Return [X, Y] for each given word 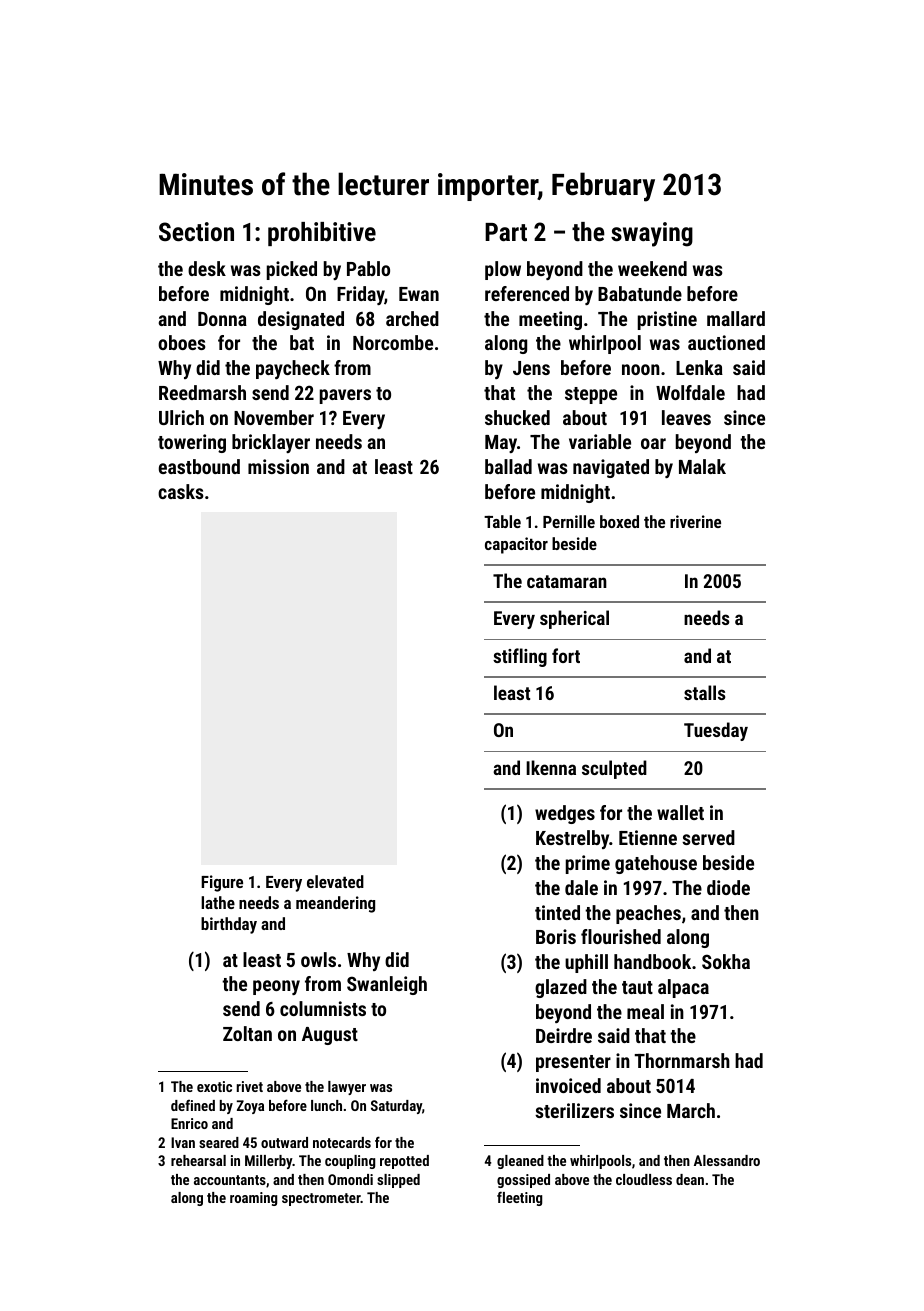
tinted [557, 912]
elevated [335, 881]
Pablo [368, 268]
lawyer [347, 1088]
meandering [335, 904]
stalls [704, 692]
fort [566, 655]
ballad [508, 466]
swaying [652, 234]
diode [728, 887]
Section [196, 231]
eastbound [199, 466]
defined [193, 1105]
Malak [702, 466]
